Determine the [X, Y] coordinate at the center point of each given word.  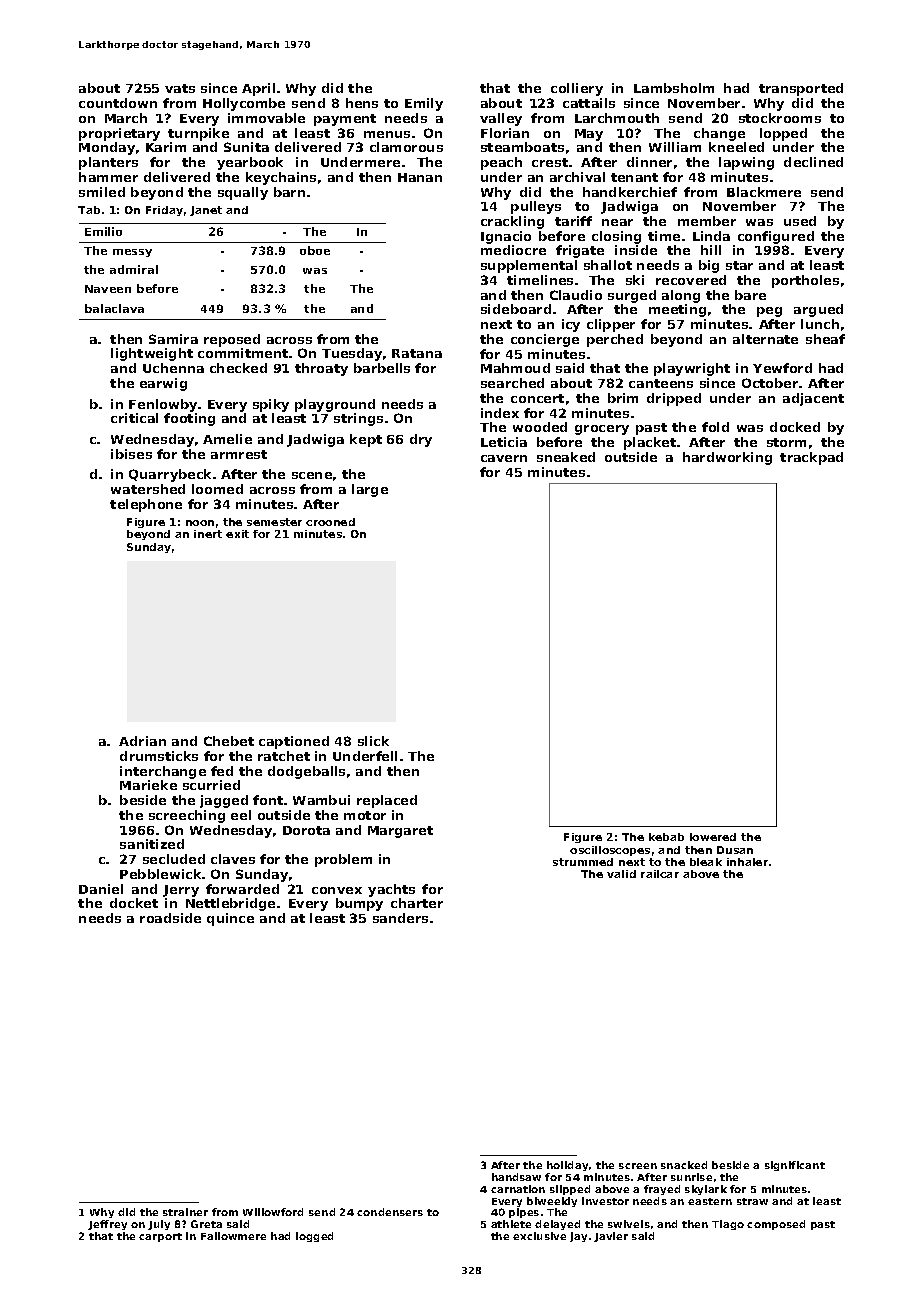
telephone [146, 505]
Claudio [576, 295]
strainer [185, 1212]
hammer [108, 177]
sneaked [566, 457]
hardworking [727, 458]
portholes [805, 281]
